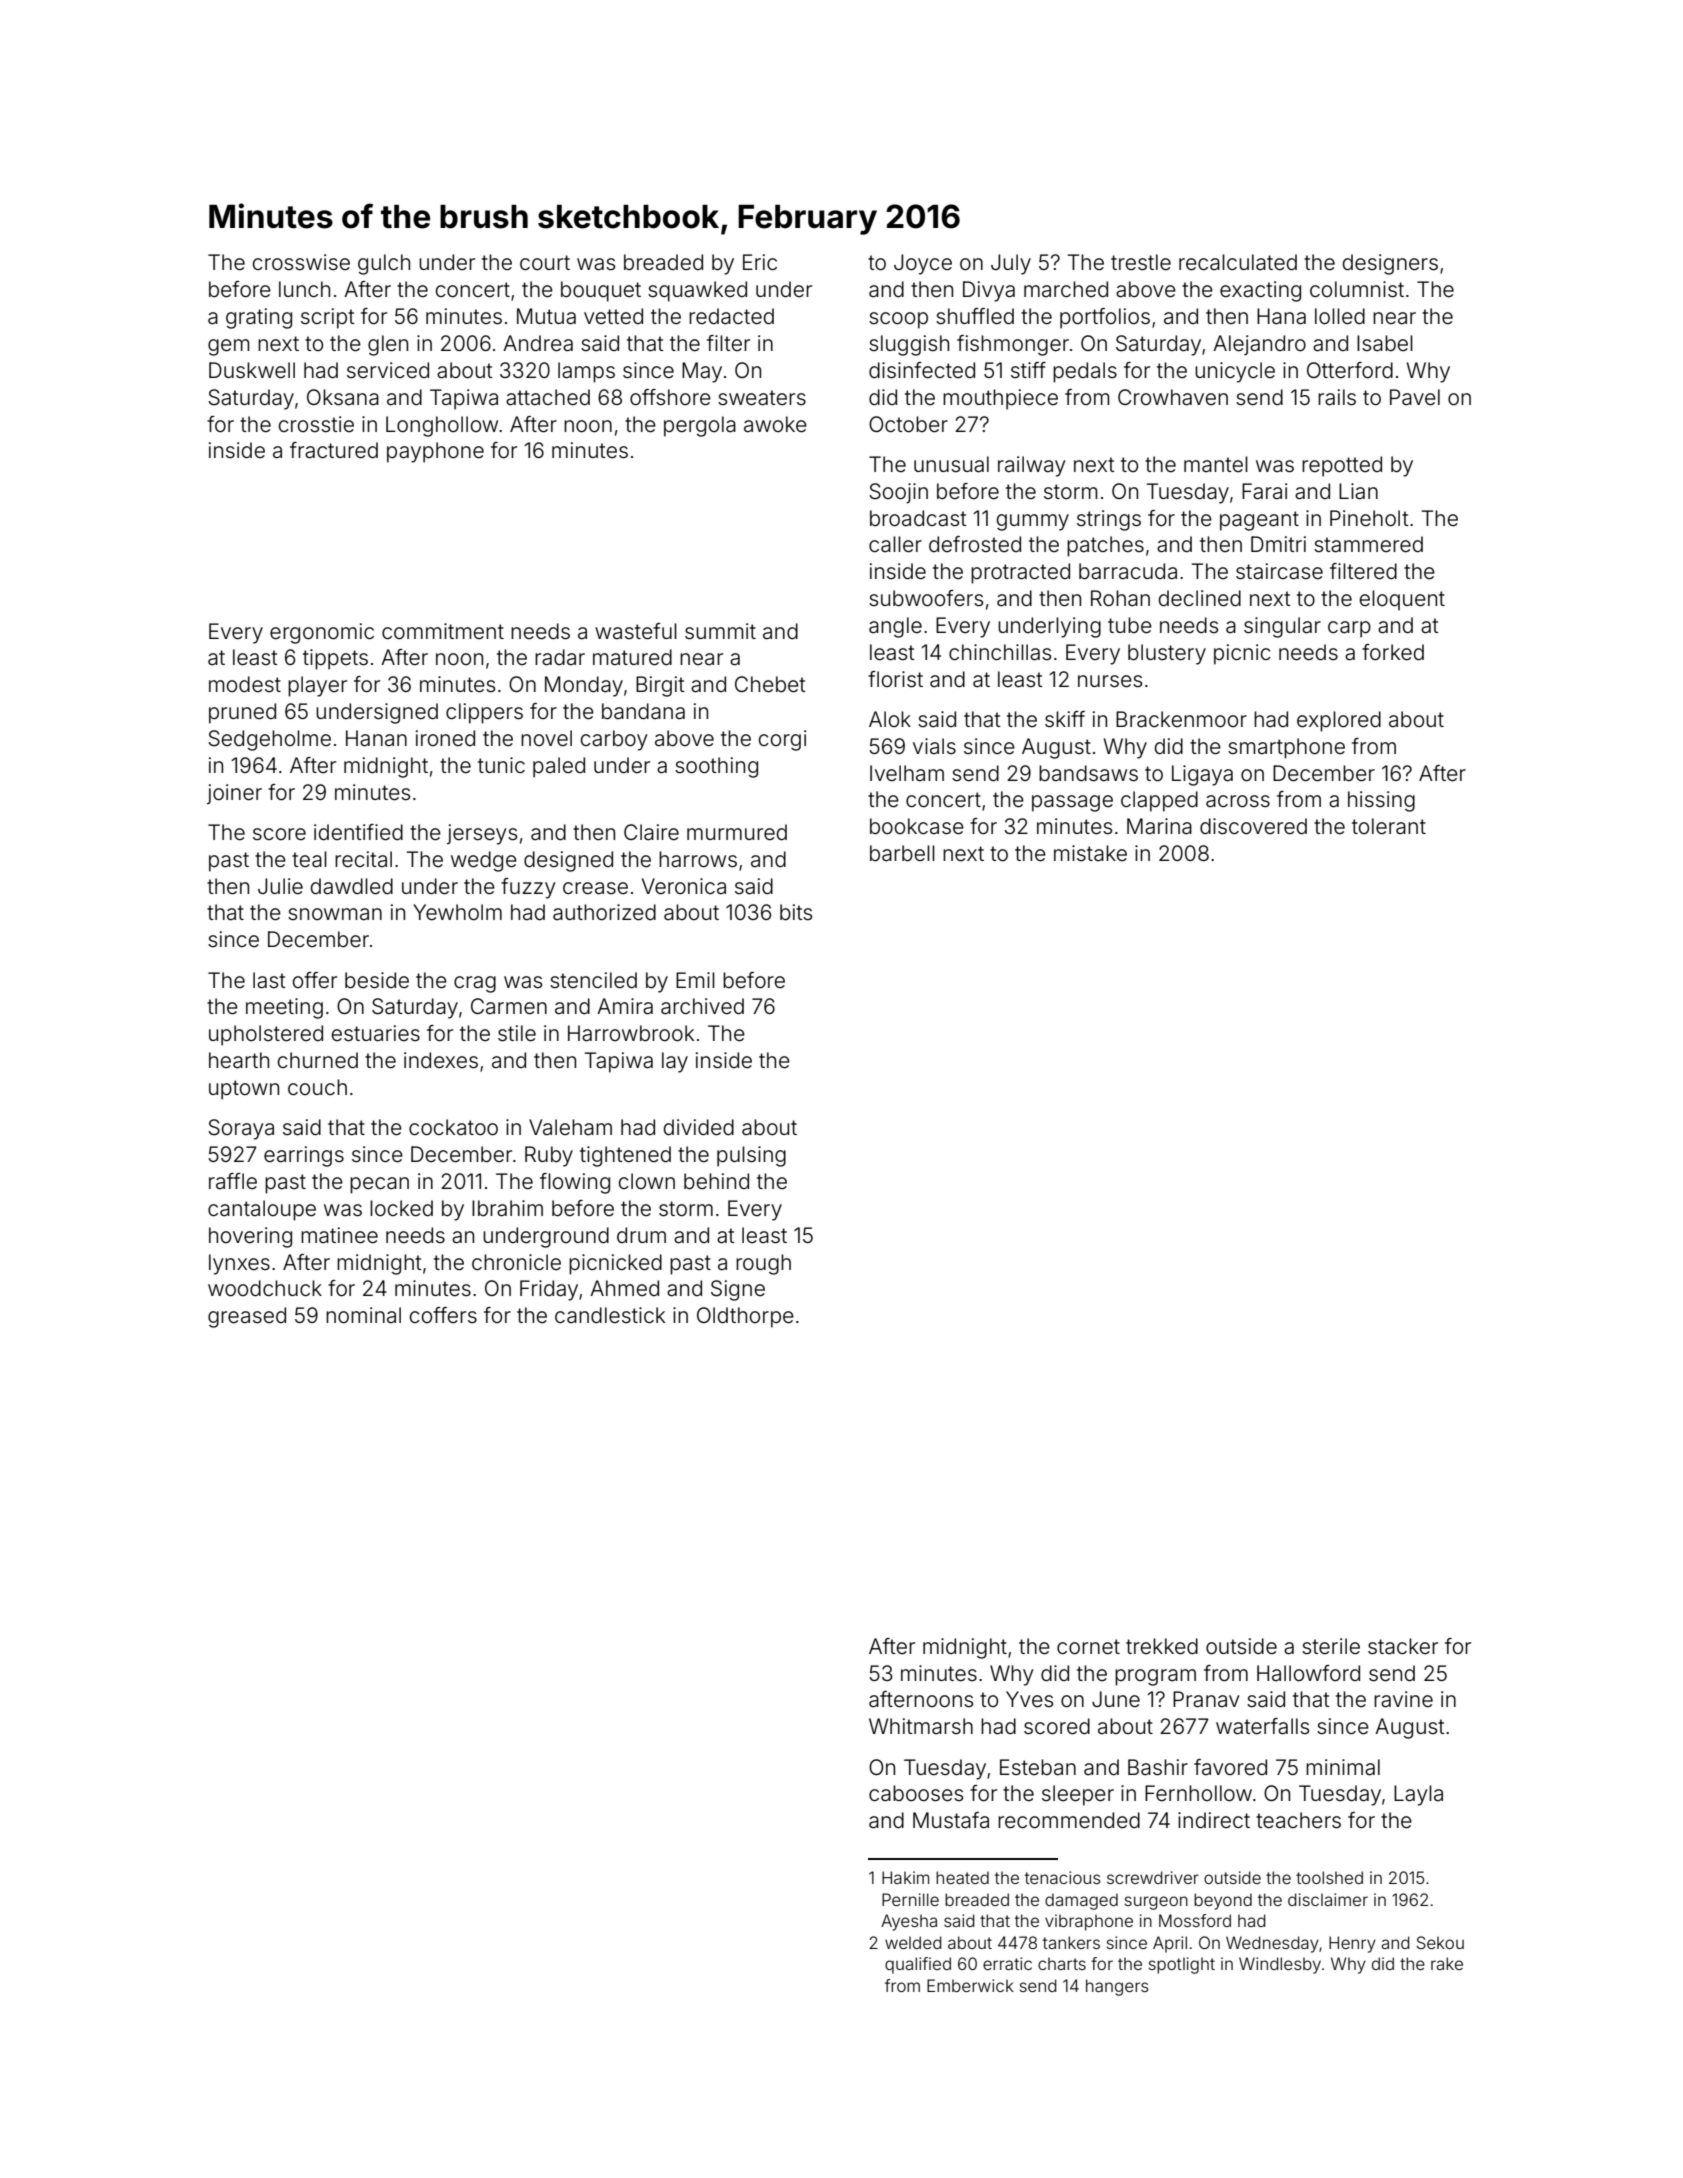 The image size is (1683, 2178). I want to click on Emberwick, so click(970, 1985).
